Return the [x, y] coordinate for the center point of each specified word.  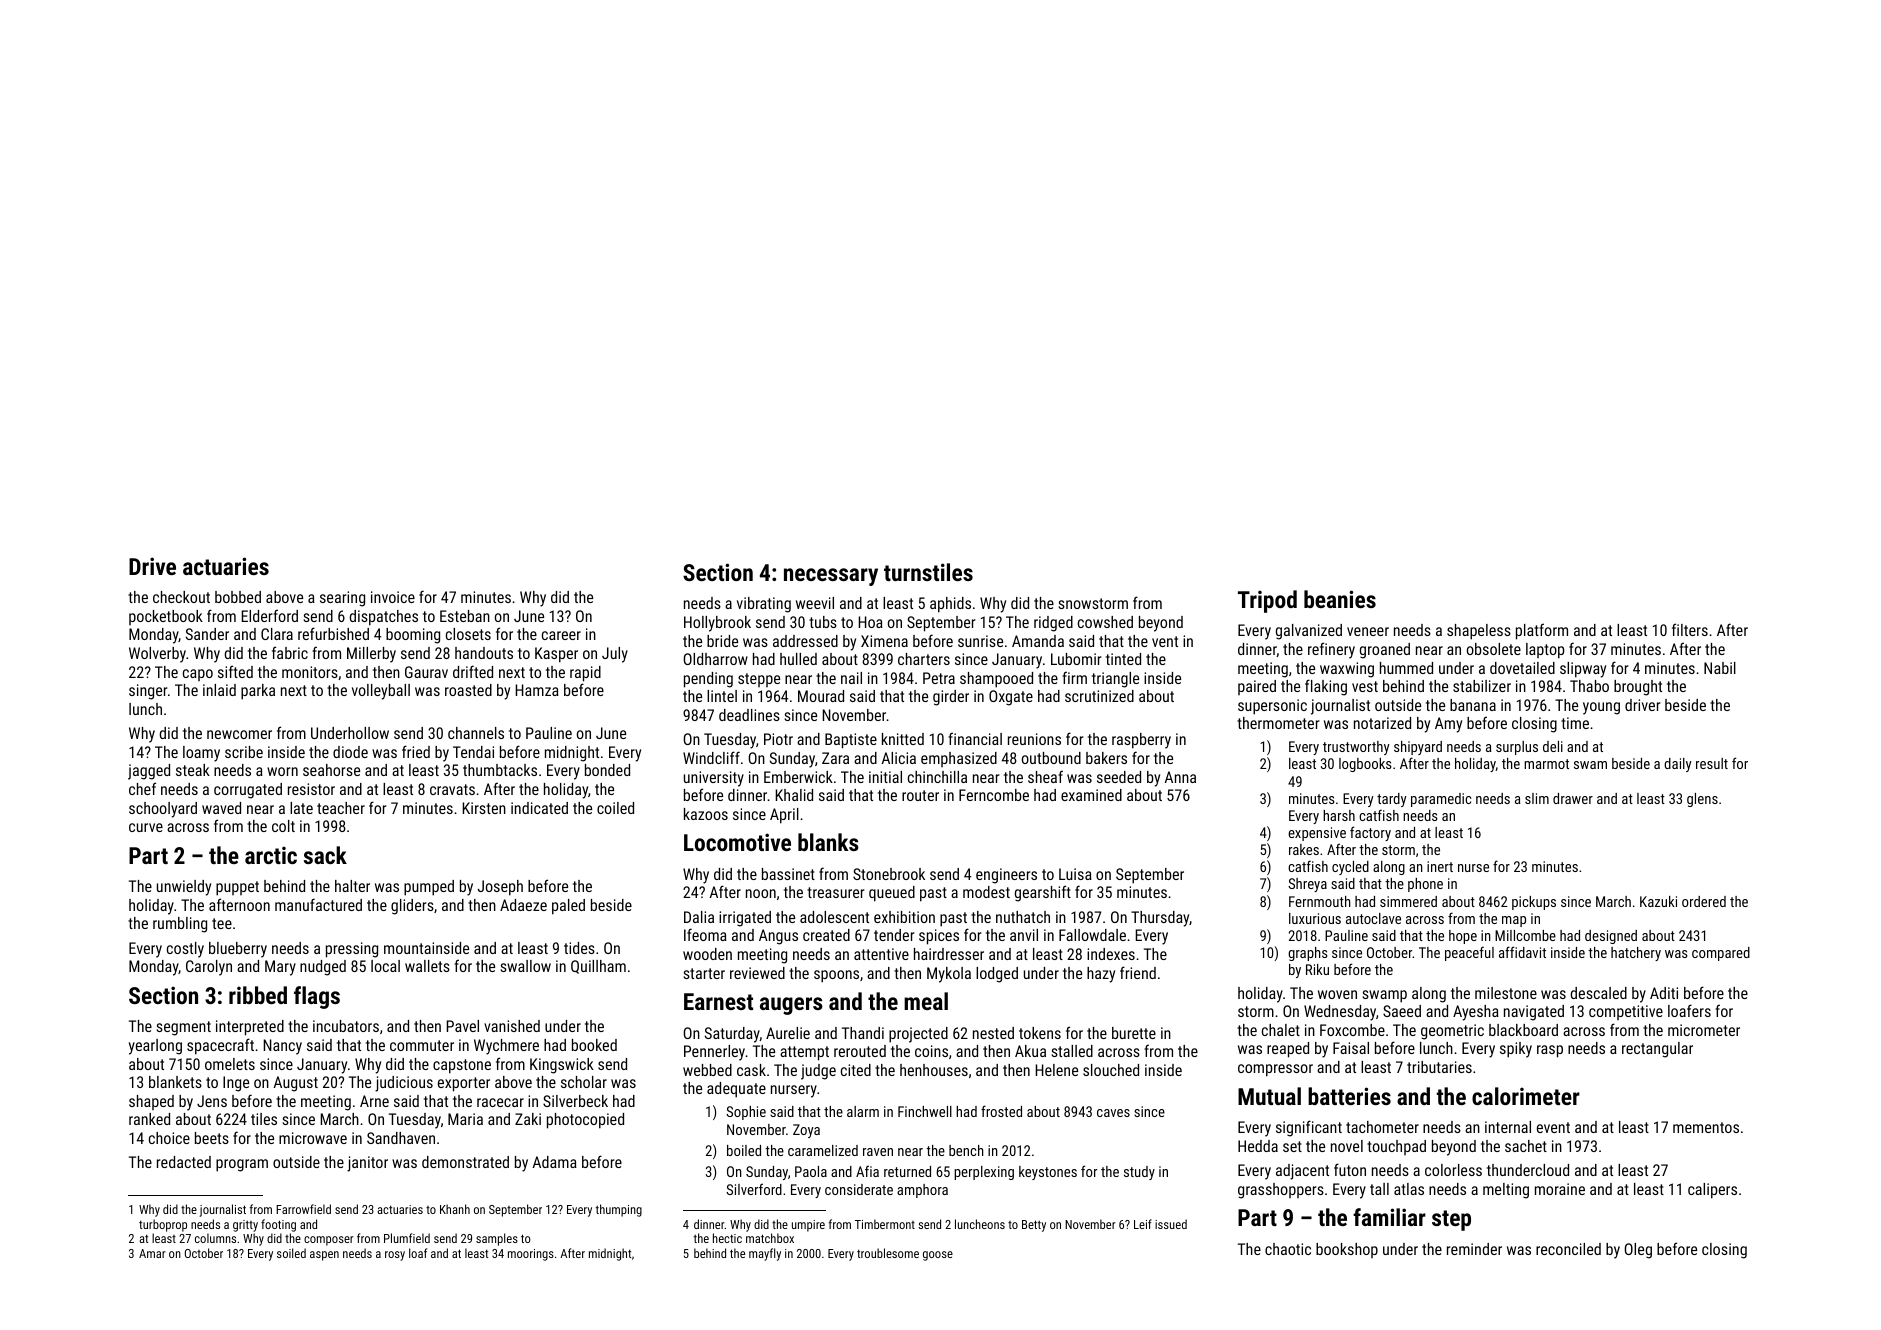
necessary [831, 577]
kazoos [706, 814]
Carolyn [209, 968]
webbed [707, 1070]
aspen [324, 1256]
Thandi [863, 1033]
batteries [1349, 1096]
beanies [1340, 599]
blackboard [1523, 1030]
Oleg [1638, 1251]
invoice [393, 597]
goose [938, 1256]
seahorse [331, 770]
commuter [422, 1045]
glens [1702, 800]
